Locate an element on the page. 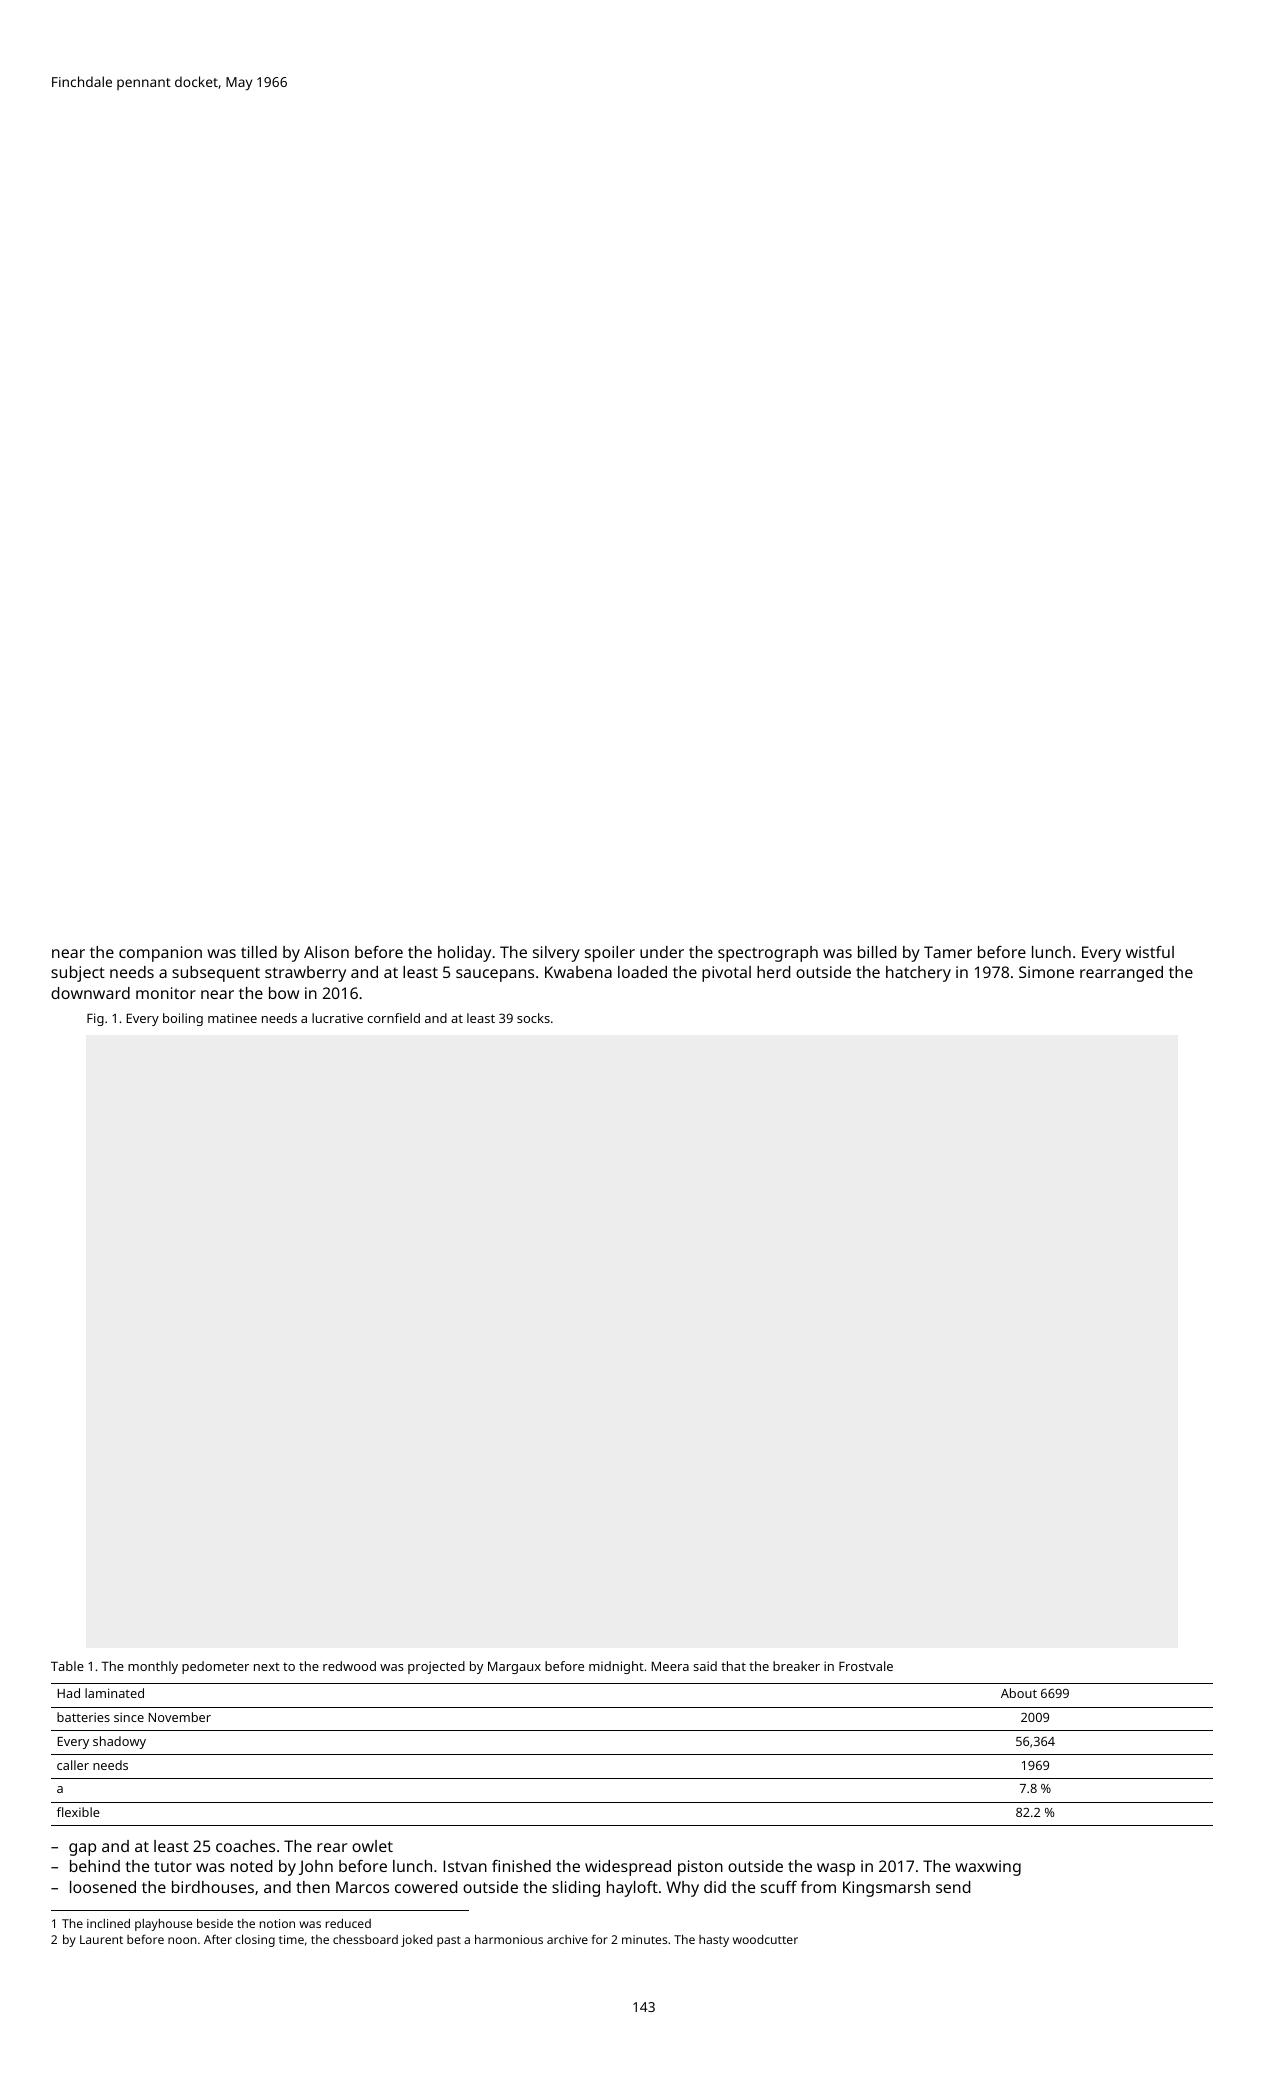 The image size is (1264, 2081). hatchery is located at coordinates (918, 974).
